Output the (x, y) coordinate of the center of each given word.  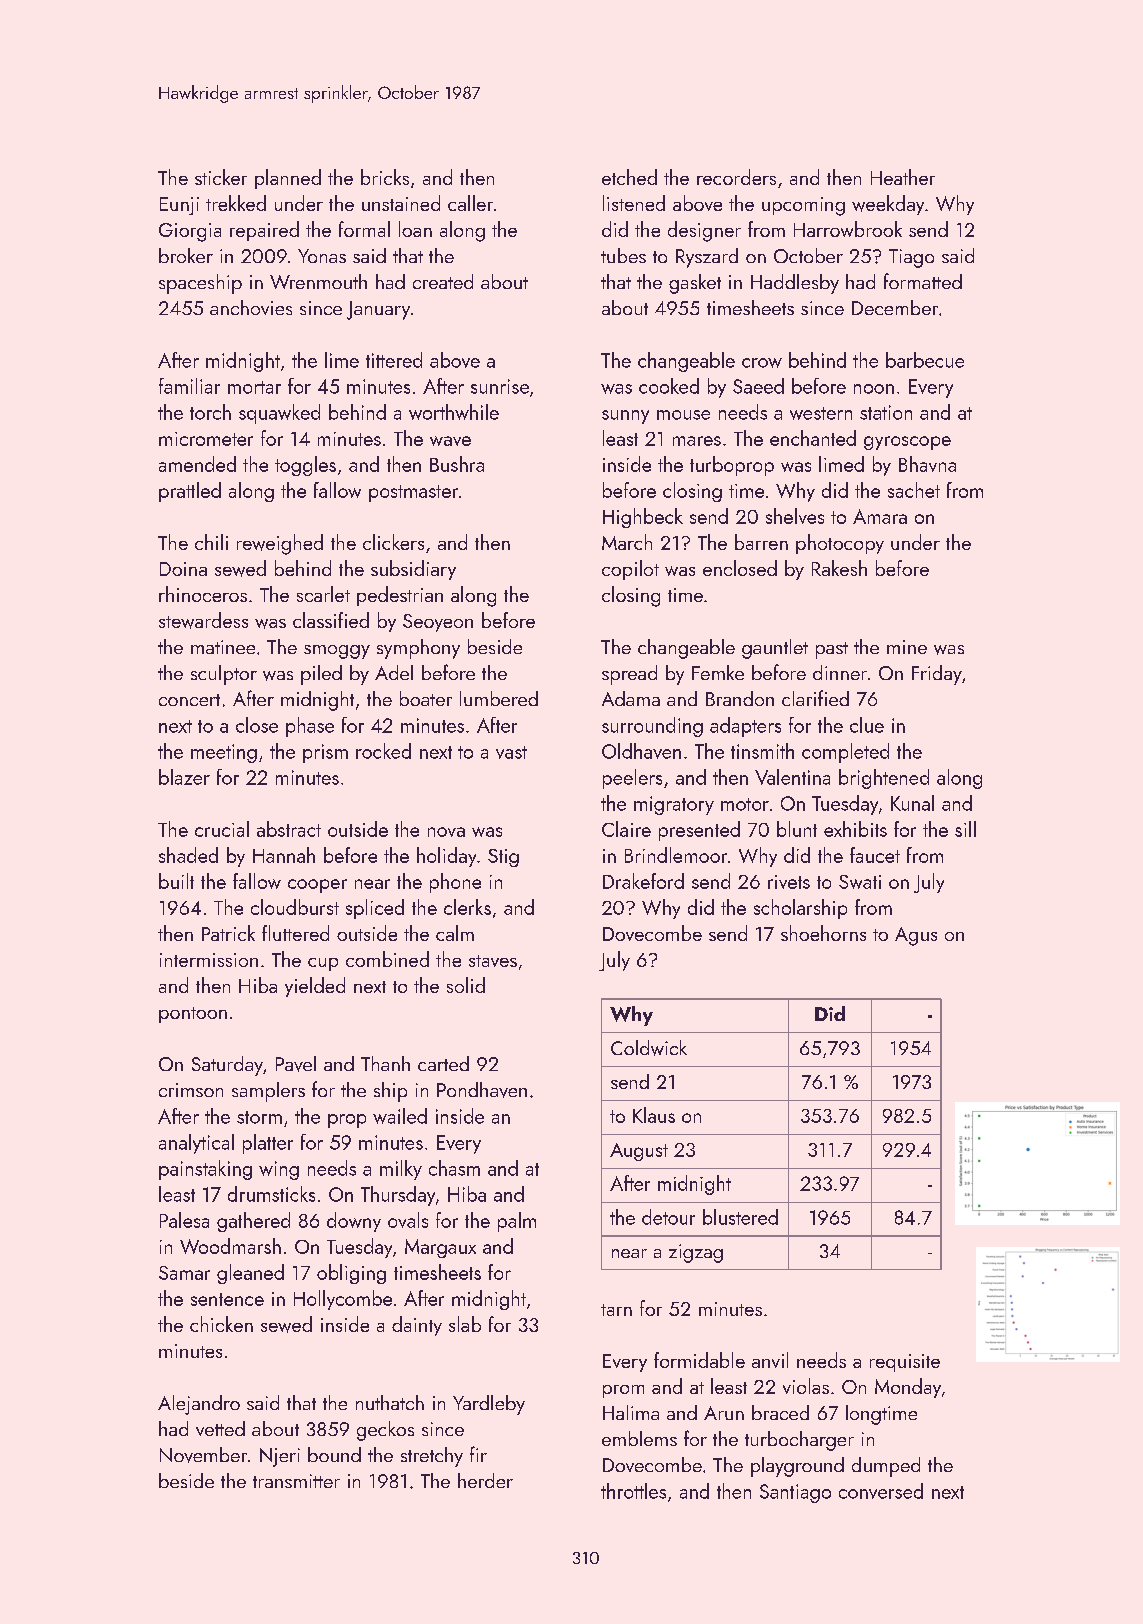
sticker (221, 177)
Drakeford (643, 881)
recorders (736, 177)
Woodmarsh (230, 1246)
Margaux (440, 1248)
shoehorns (823, 933)
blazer (184, 777)
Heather (903, 177)
